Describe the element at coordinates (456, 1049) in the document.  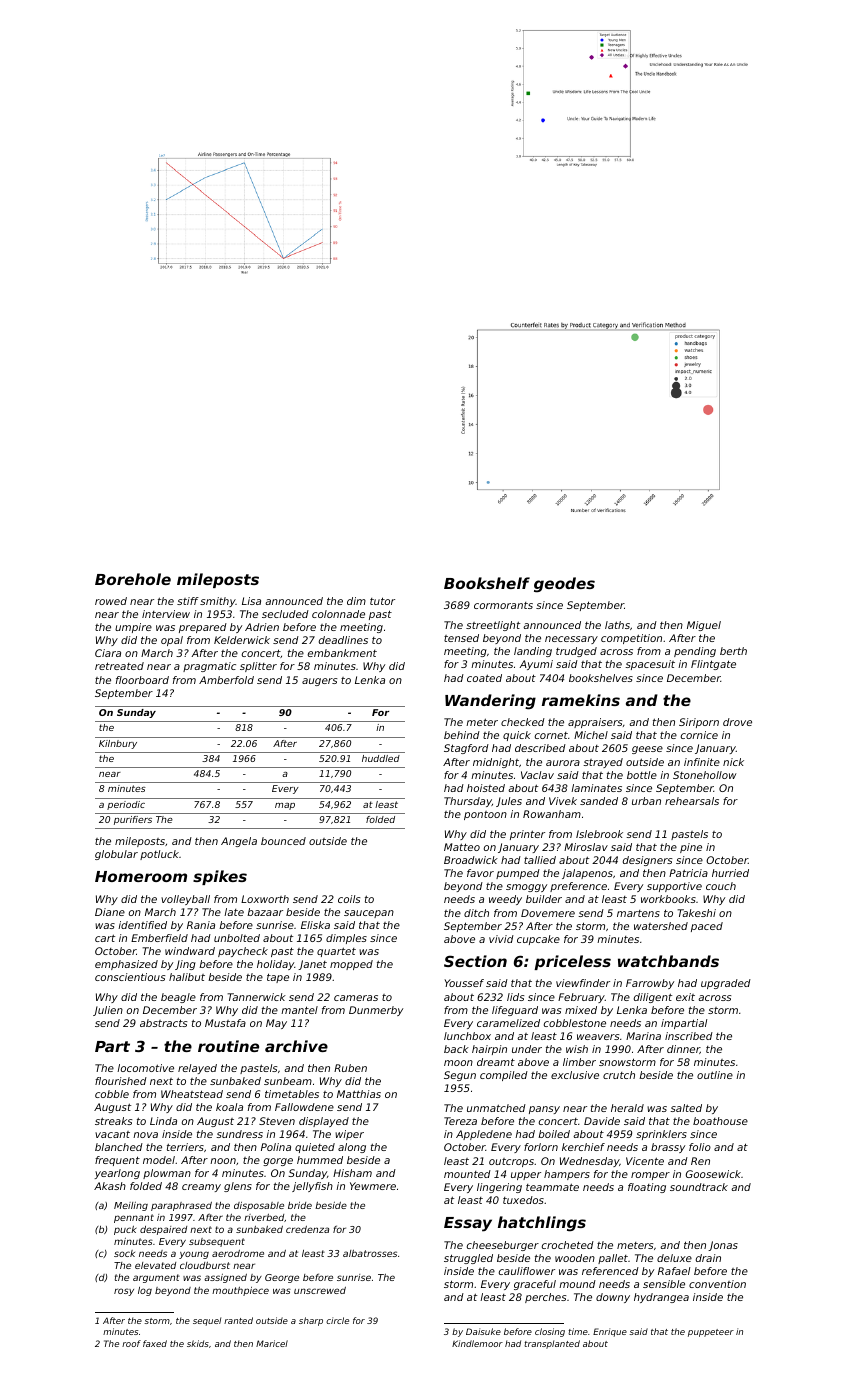
I see `back` at that location.
